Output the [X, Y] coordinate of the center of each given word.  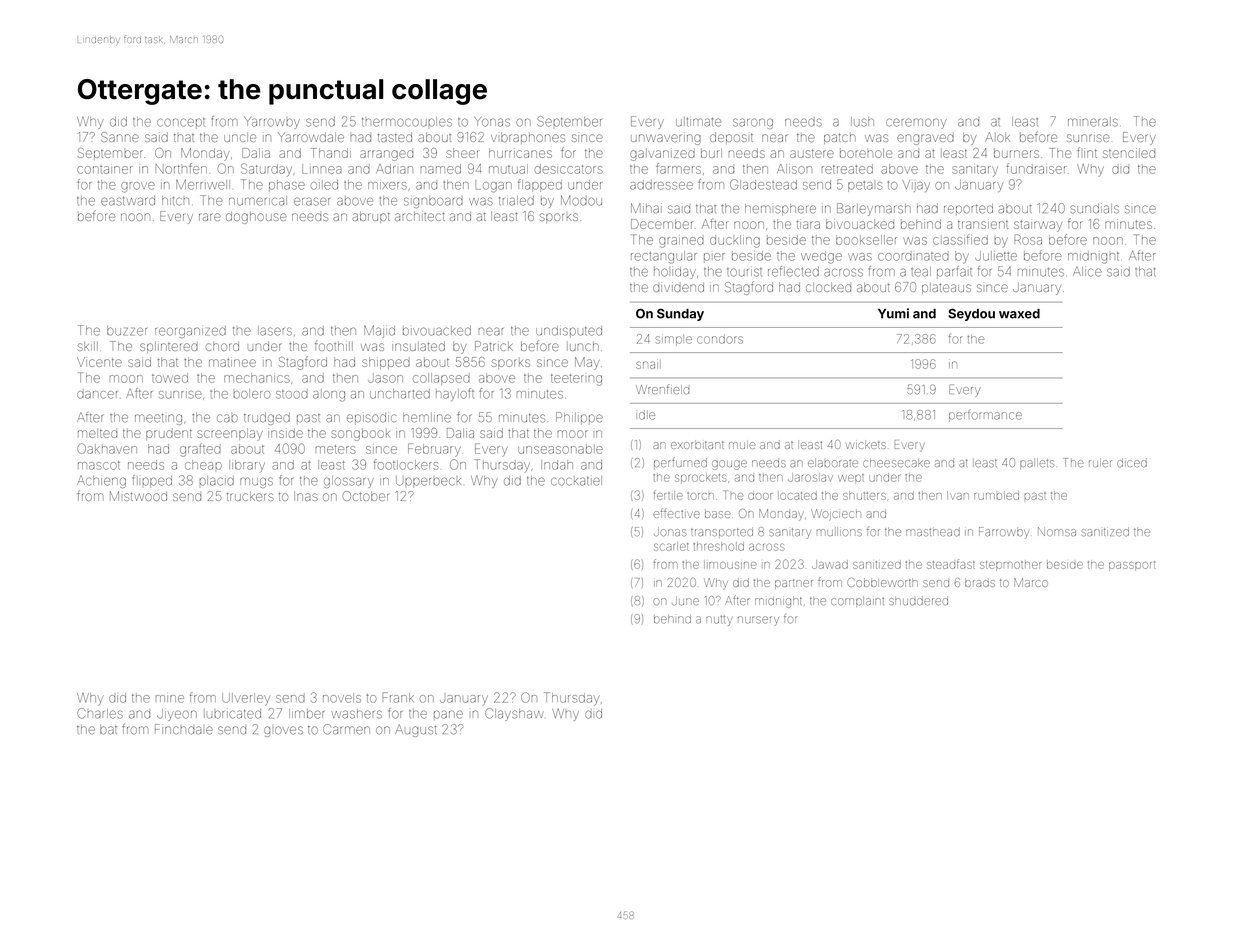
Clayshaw [514, 714]
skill [88, 346]
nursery [758, 621]
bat [108, 730]
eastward [128, 201]
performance [985, 415]
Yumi [893, 313]
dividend [678, 287]
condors [720, 339]
